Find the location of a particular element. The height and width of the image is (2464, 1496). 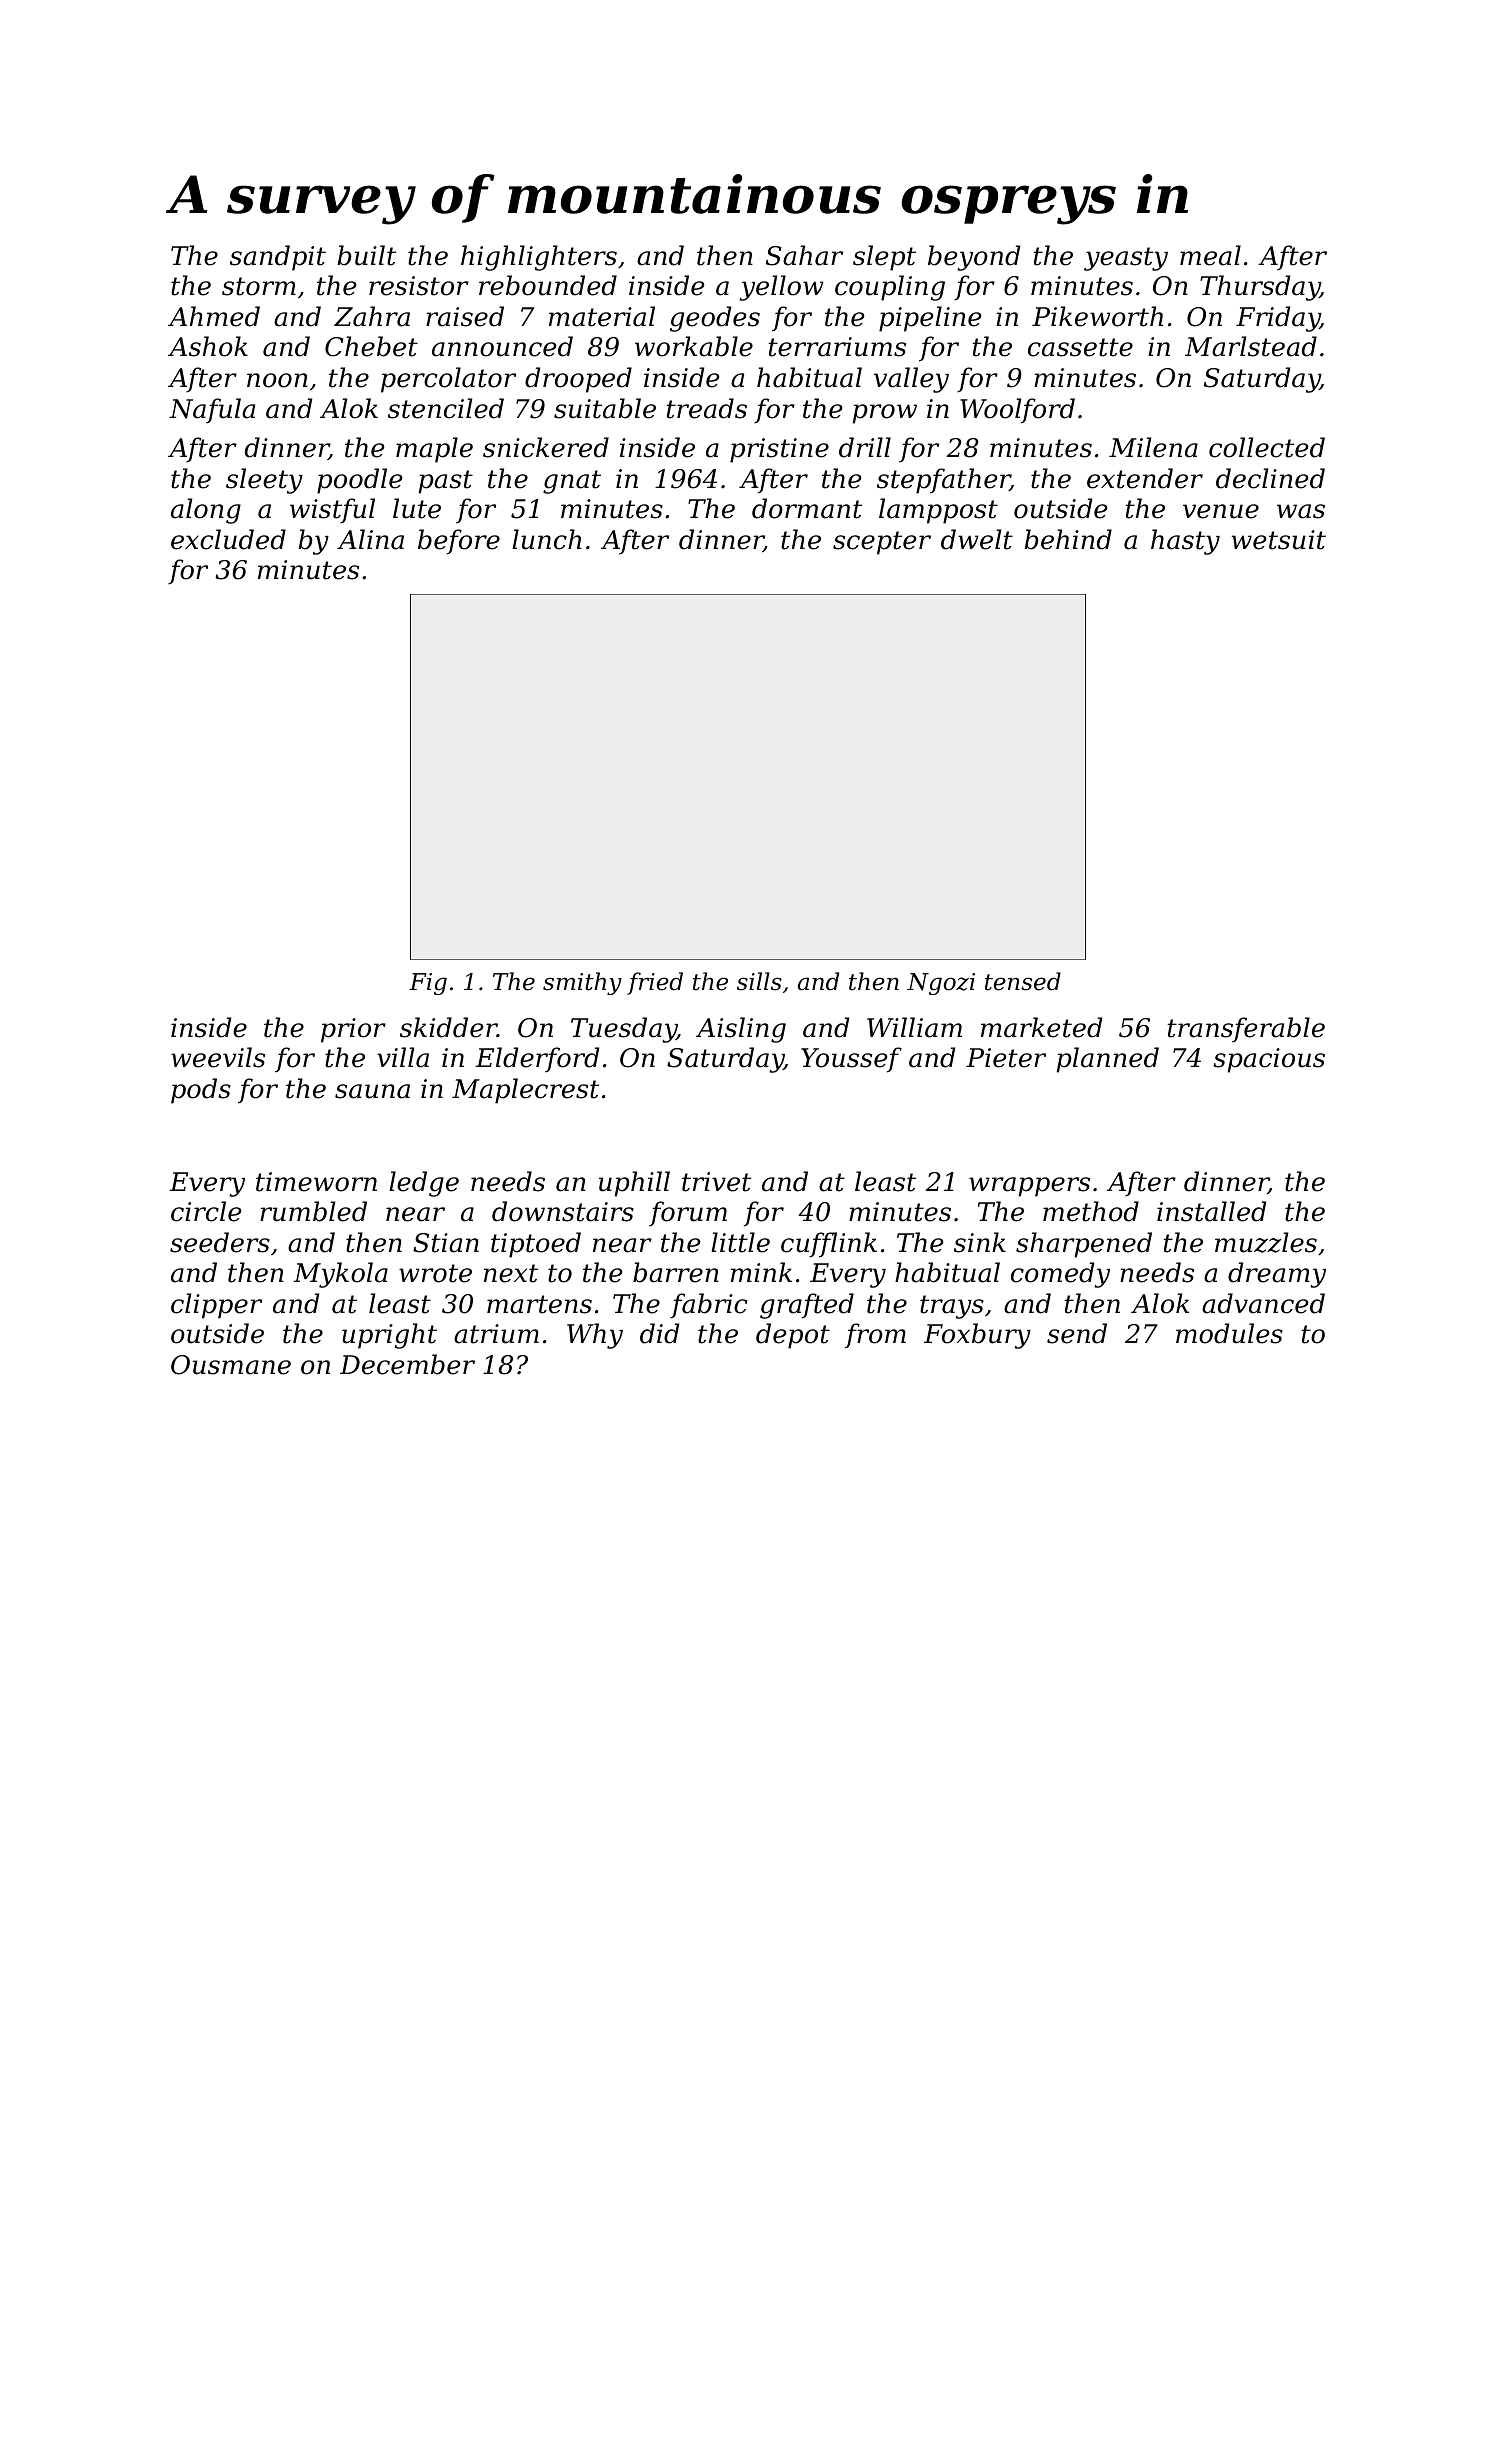

spacious is located at coordinates (1269, 1060).
